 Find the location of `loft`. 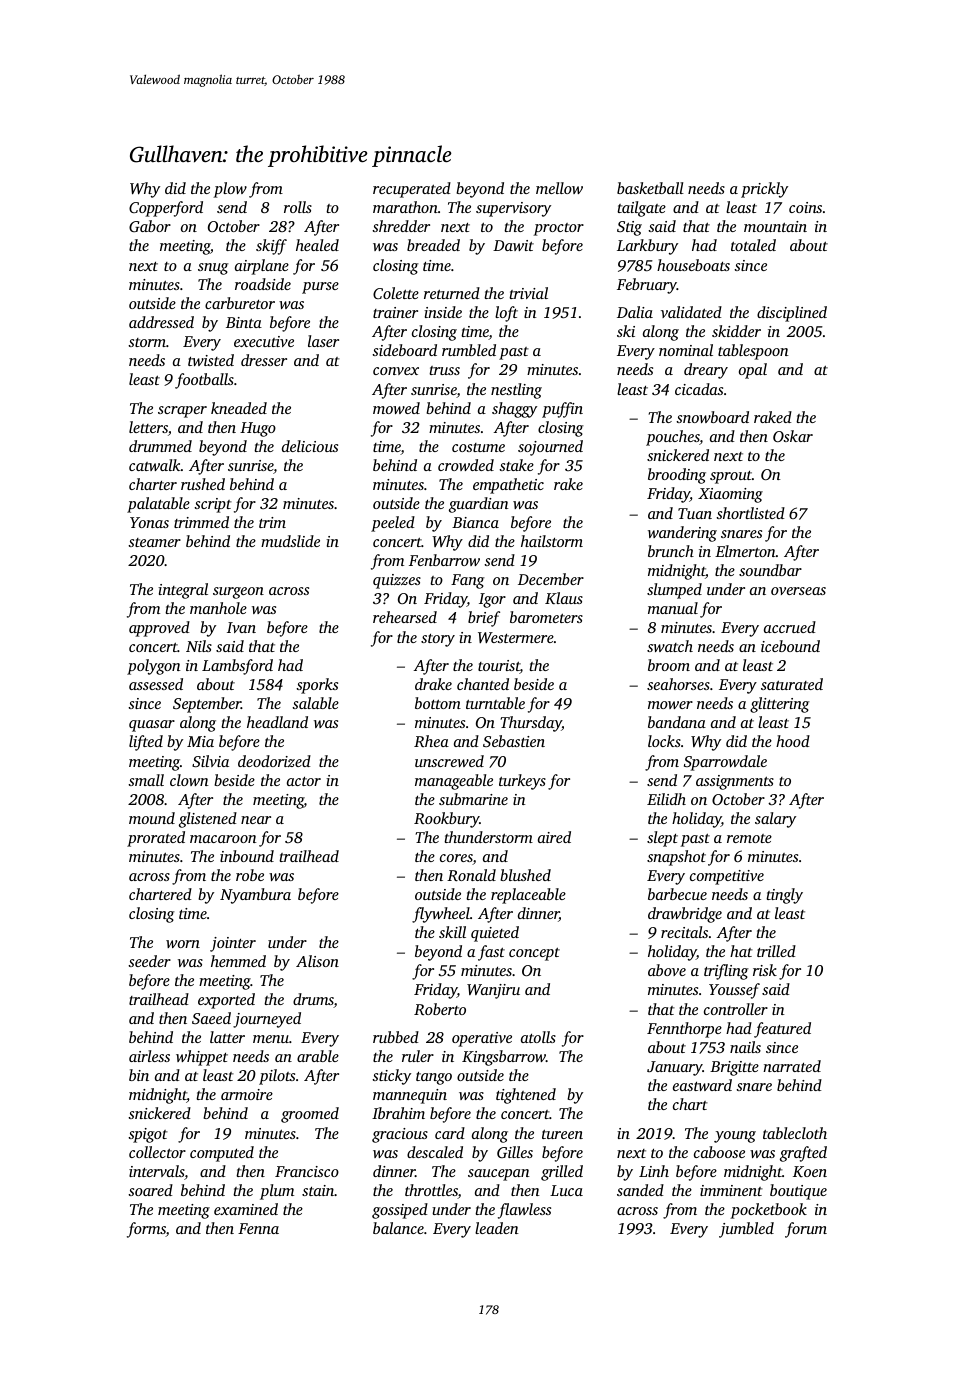

loft is located at coordinates (506, 314).
